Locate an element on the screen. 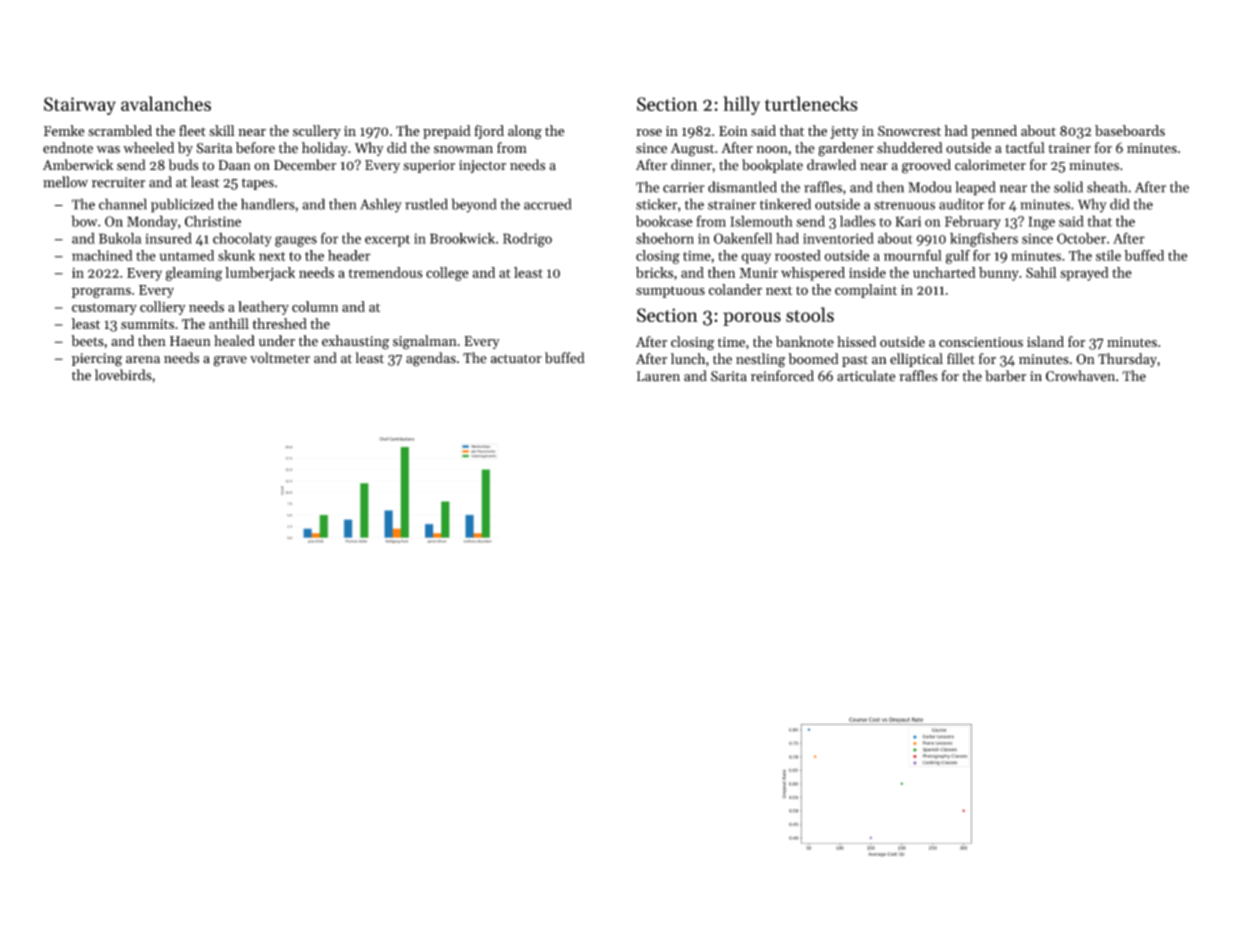 This screenshot has height=952, width=1233. lovebirds is located at coordinates (123, 375).
